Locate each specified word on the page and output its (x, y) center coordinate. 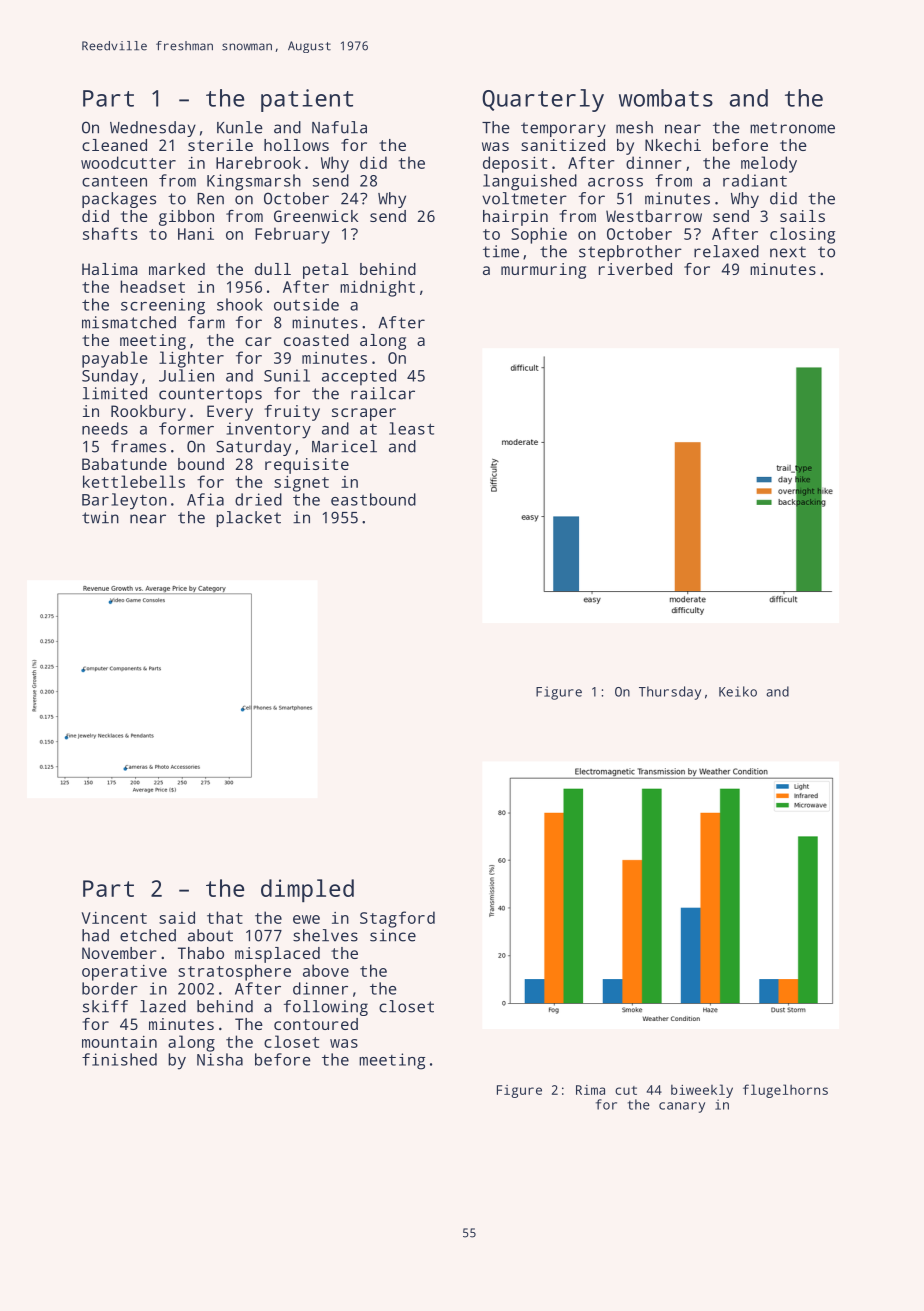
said (177, 917)
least (412, 428)
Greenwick (316, 216)
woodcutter (128, 162)
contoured (316, 1024)
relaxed (726, 251)
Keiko (738, 691)
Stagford (397, 919)
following (326, 1008)
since (393, 935)
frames (138, 446)
